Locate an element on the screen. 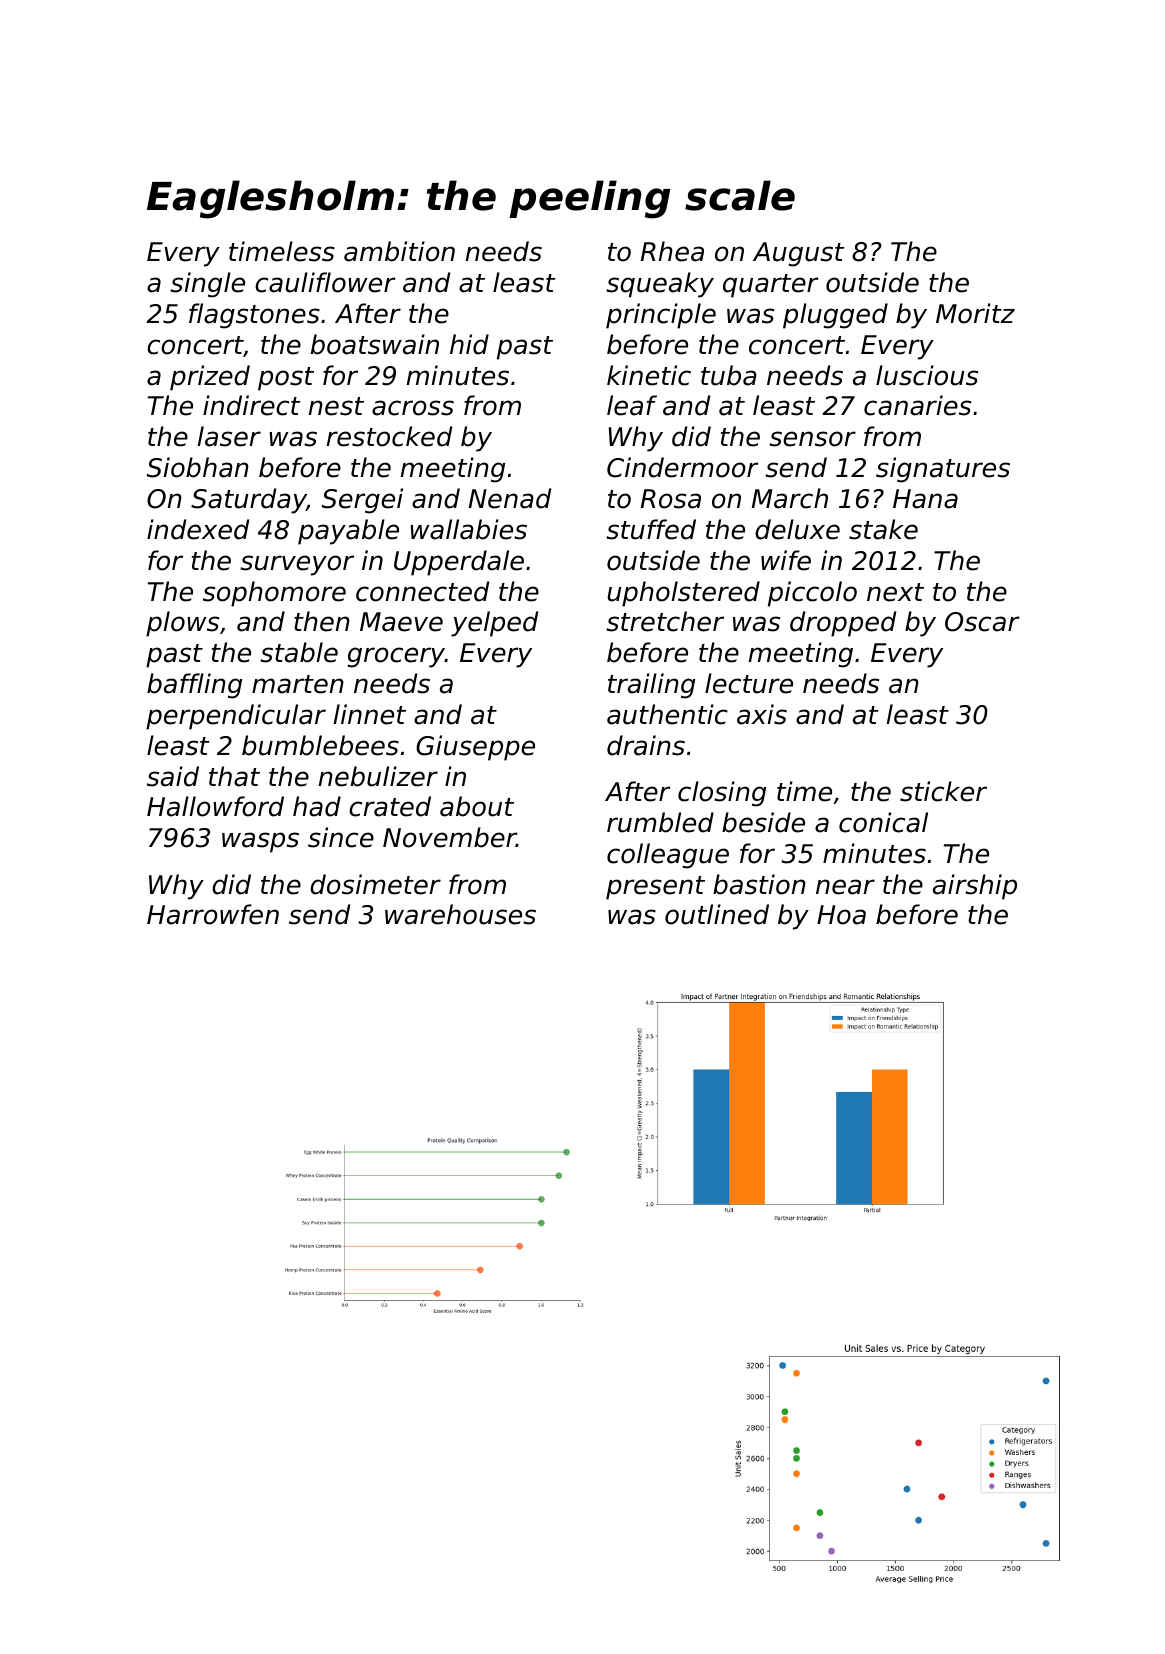  nest is located at coordinates (336, 406).
